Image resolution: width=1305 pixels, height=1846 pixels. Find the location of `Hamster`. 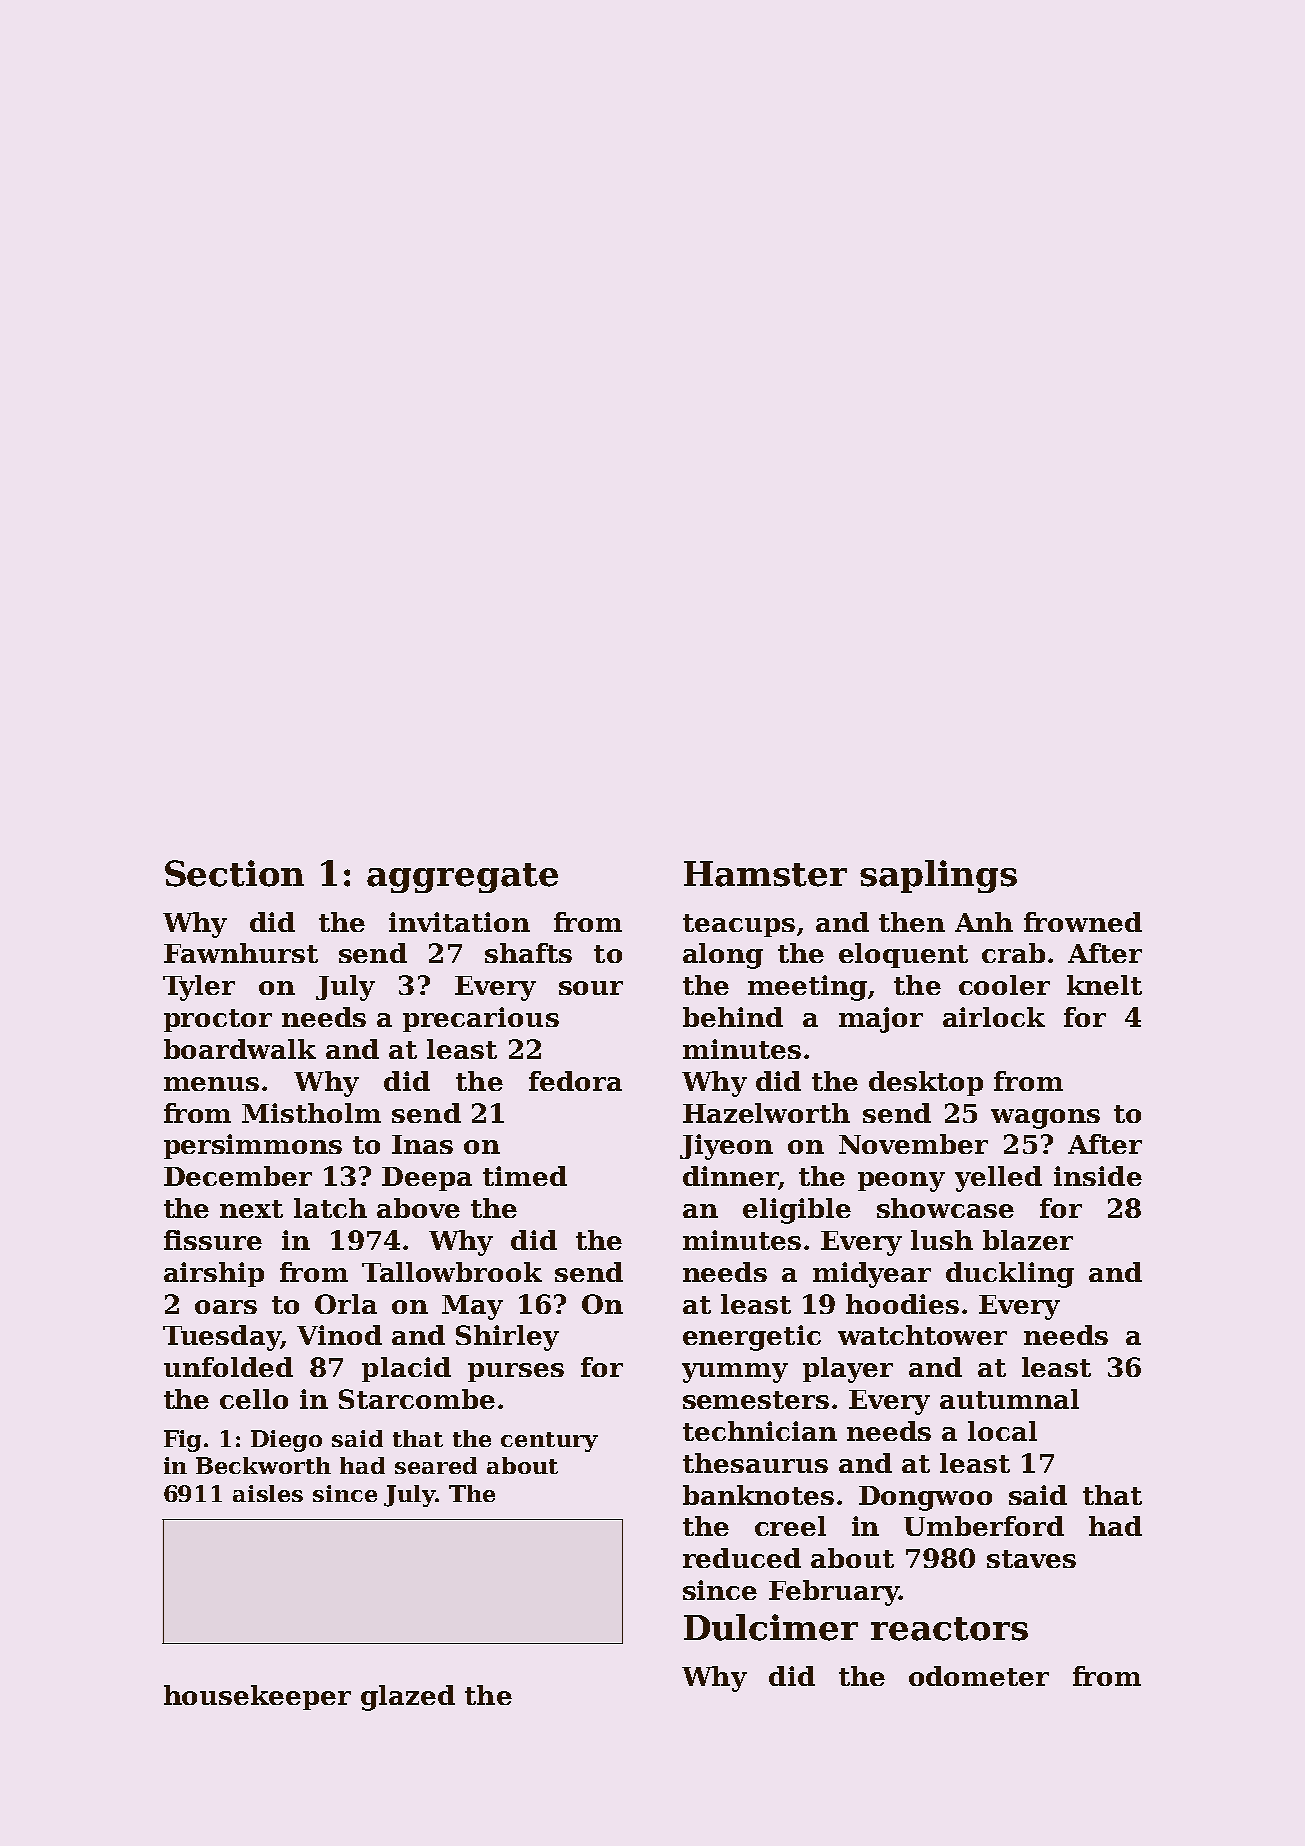

Hamster is located at coordinates (765, 874).
